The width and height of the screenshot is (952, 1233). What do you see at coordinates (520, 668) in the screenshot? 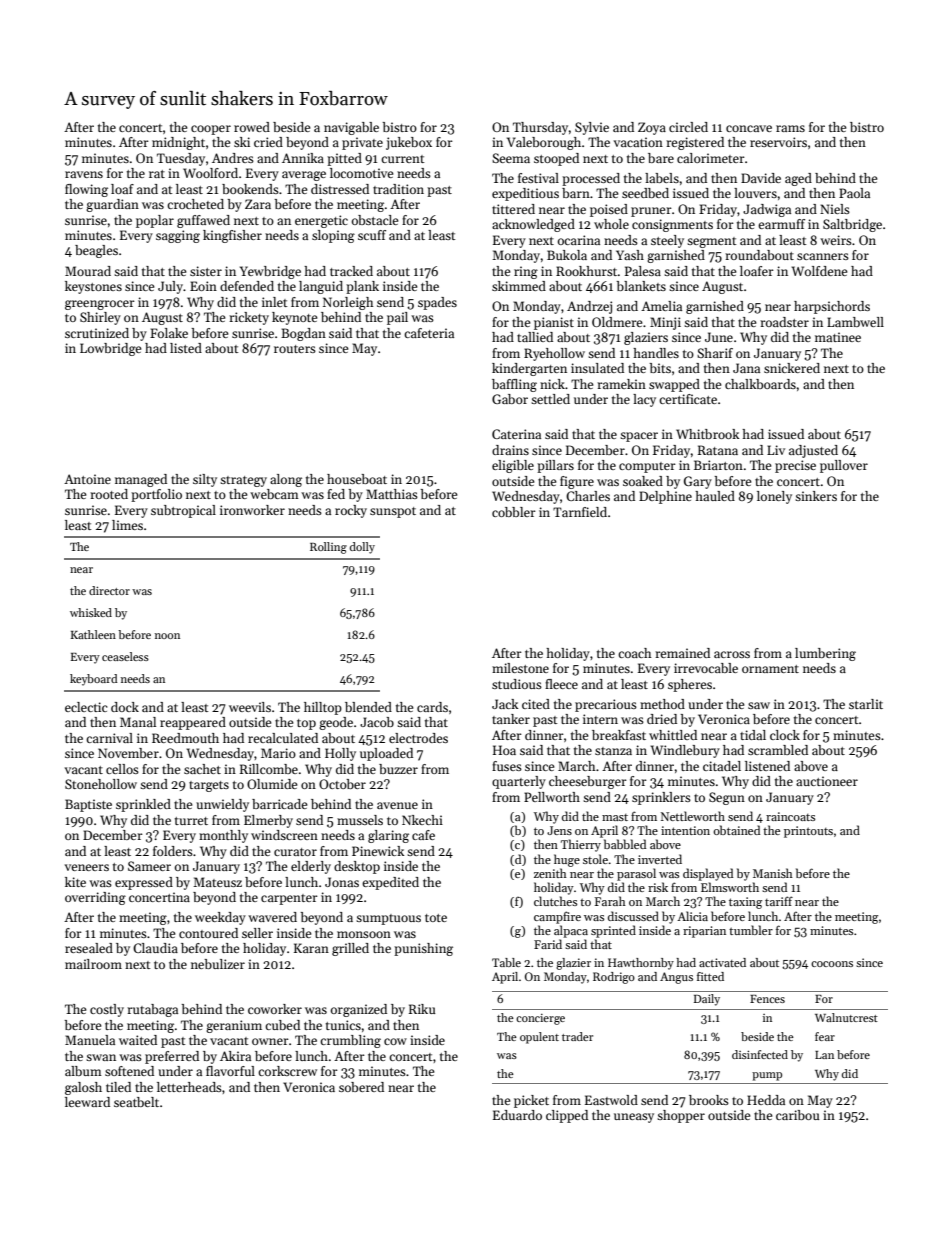
I see `milestone` at bounding box center [520, 668].
